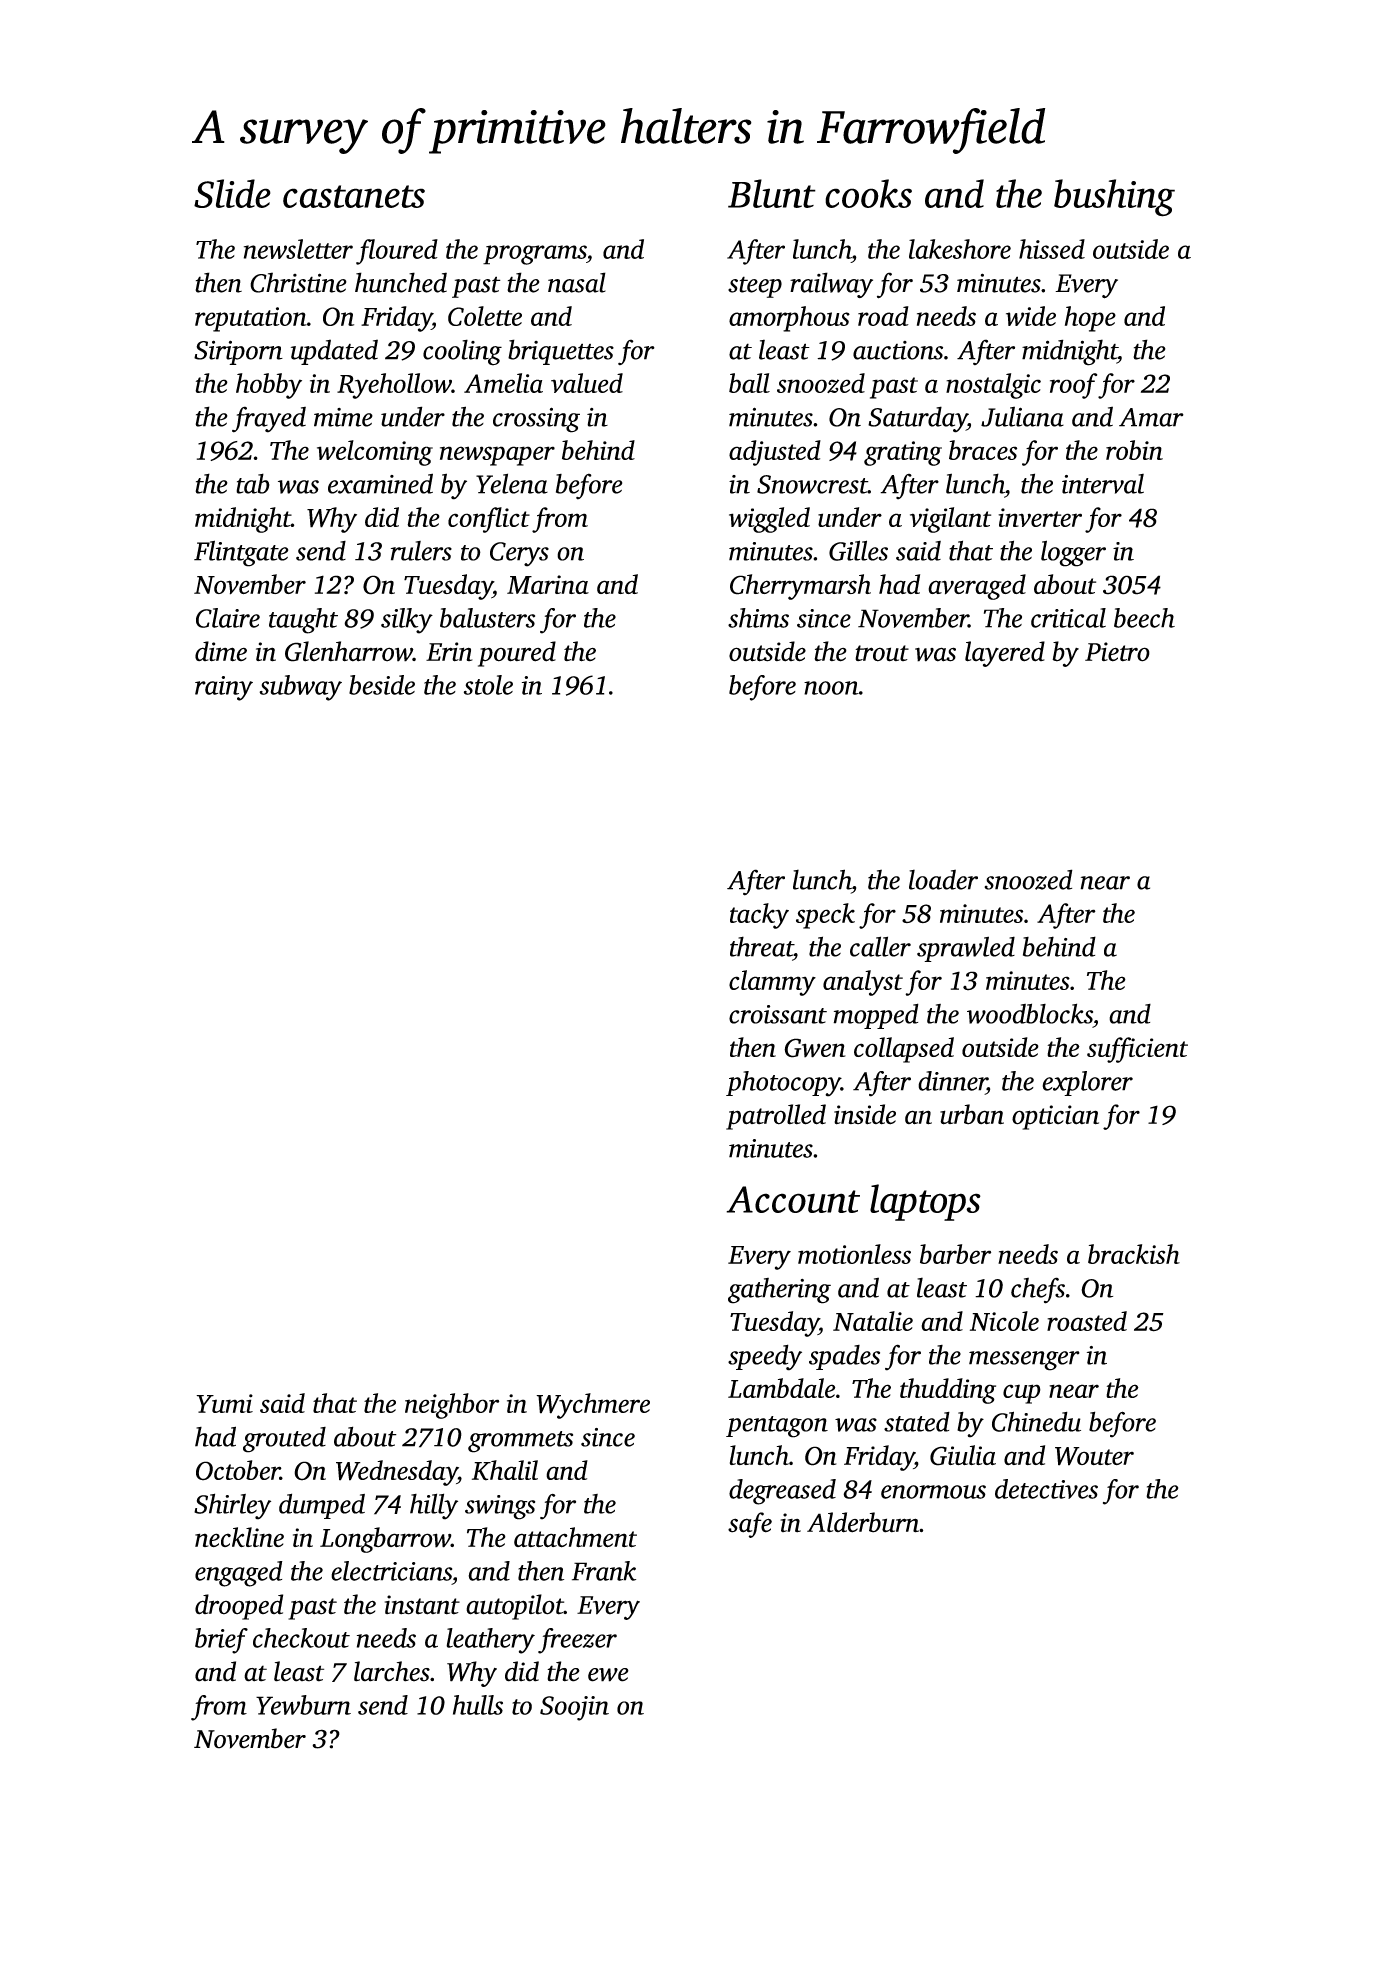 This screenshot has height=1969, width=1386. I want to click on newsletter, so click(298, 249).
